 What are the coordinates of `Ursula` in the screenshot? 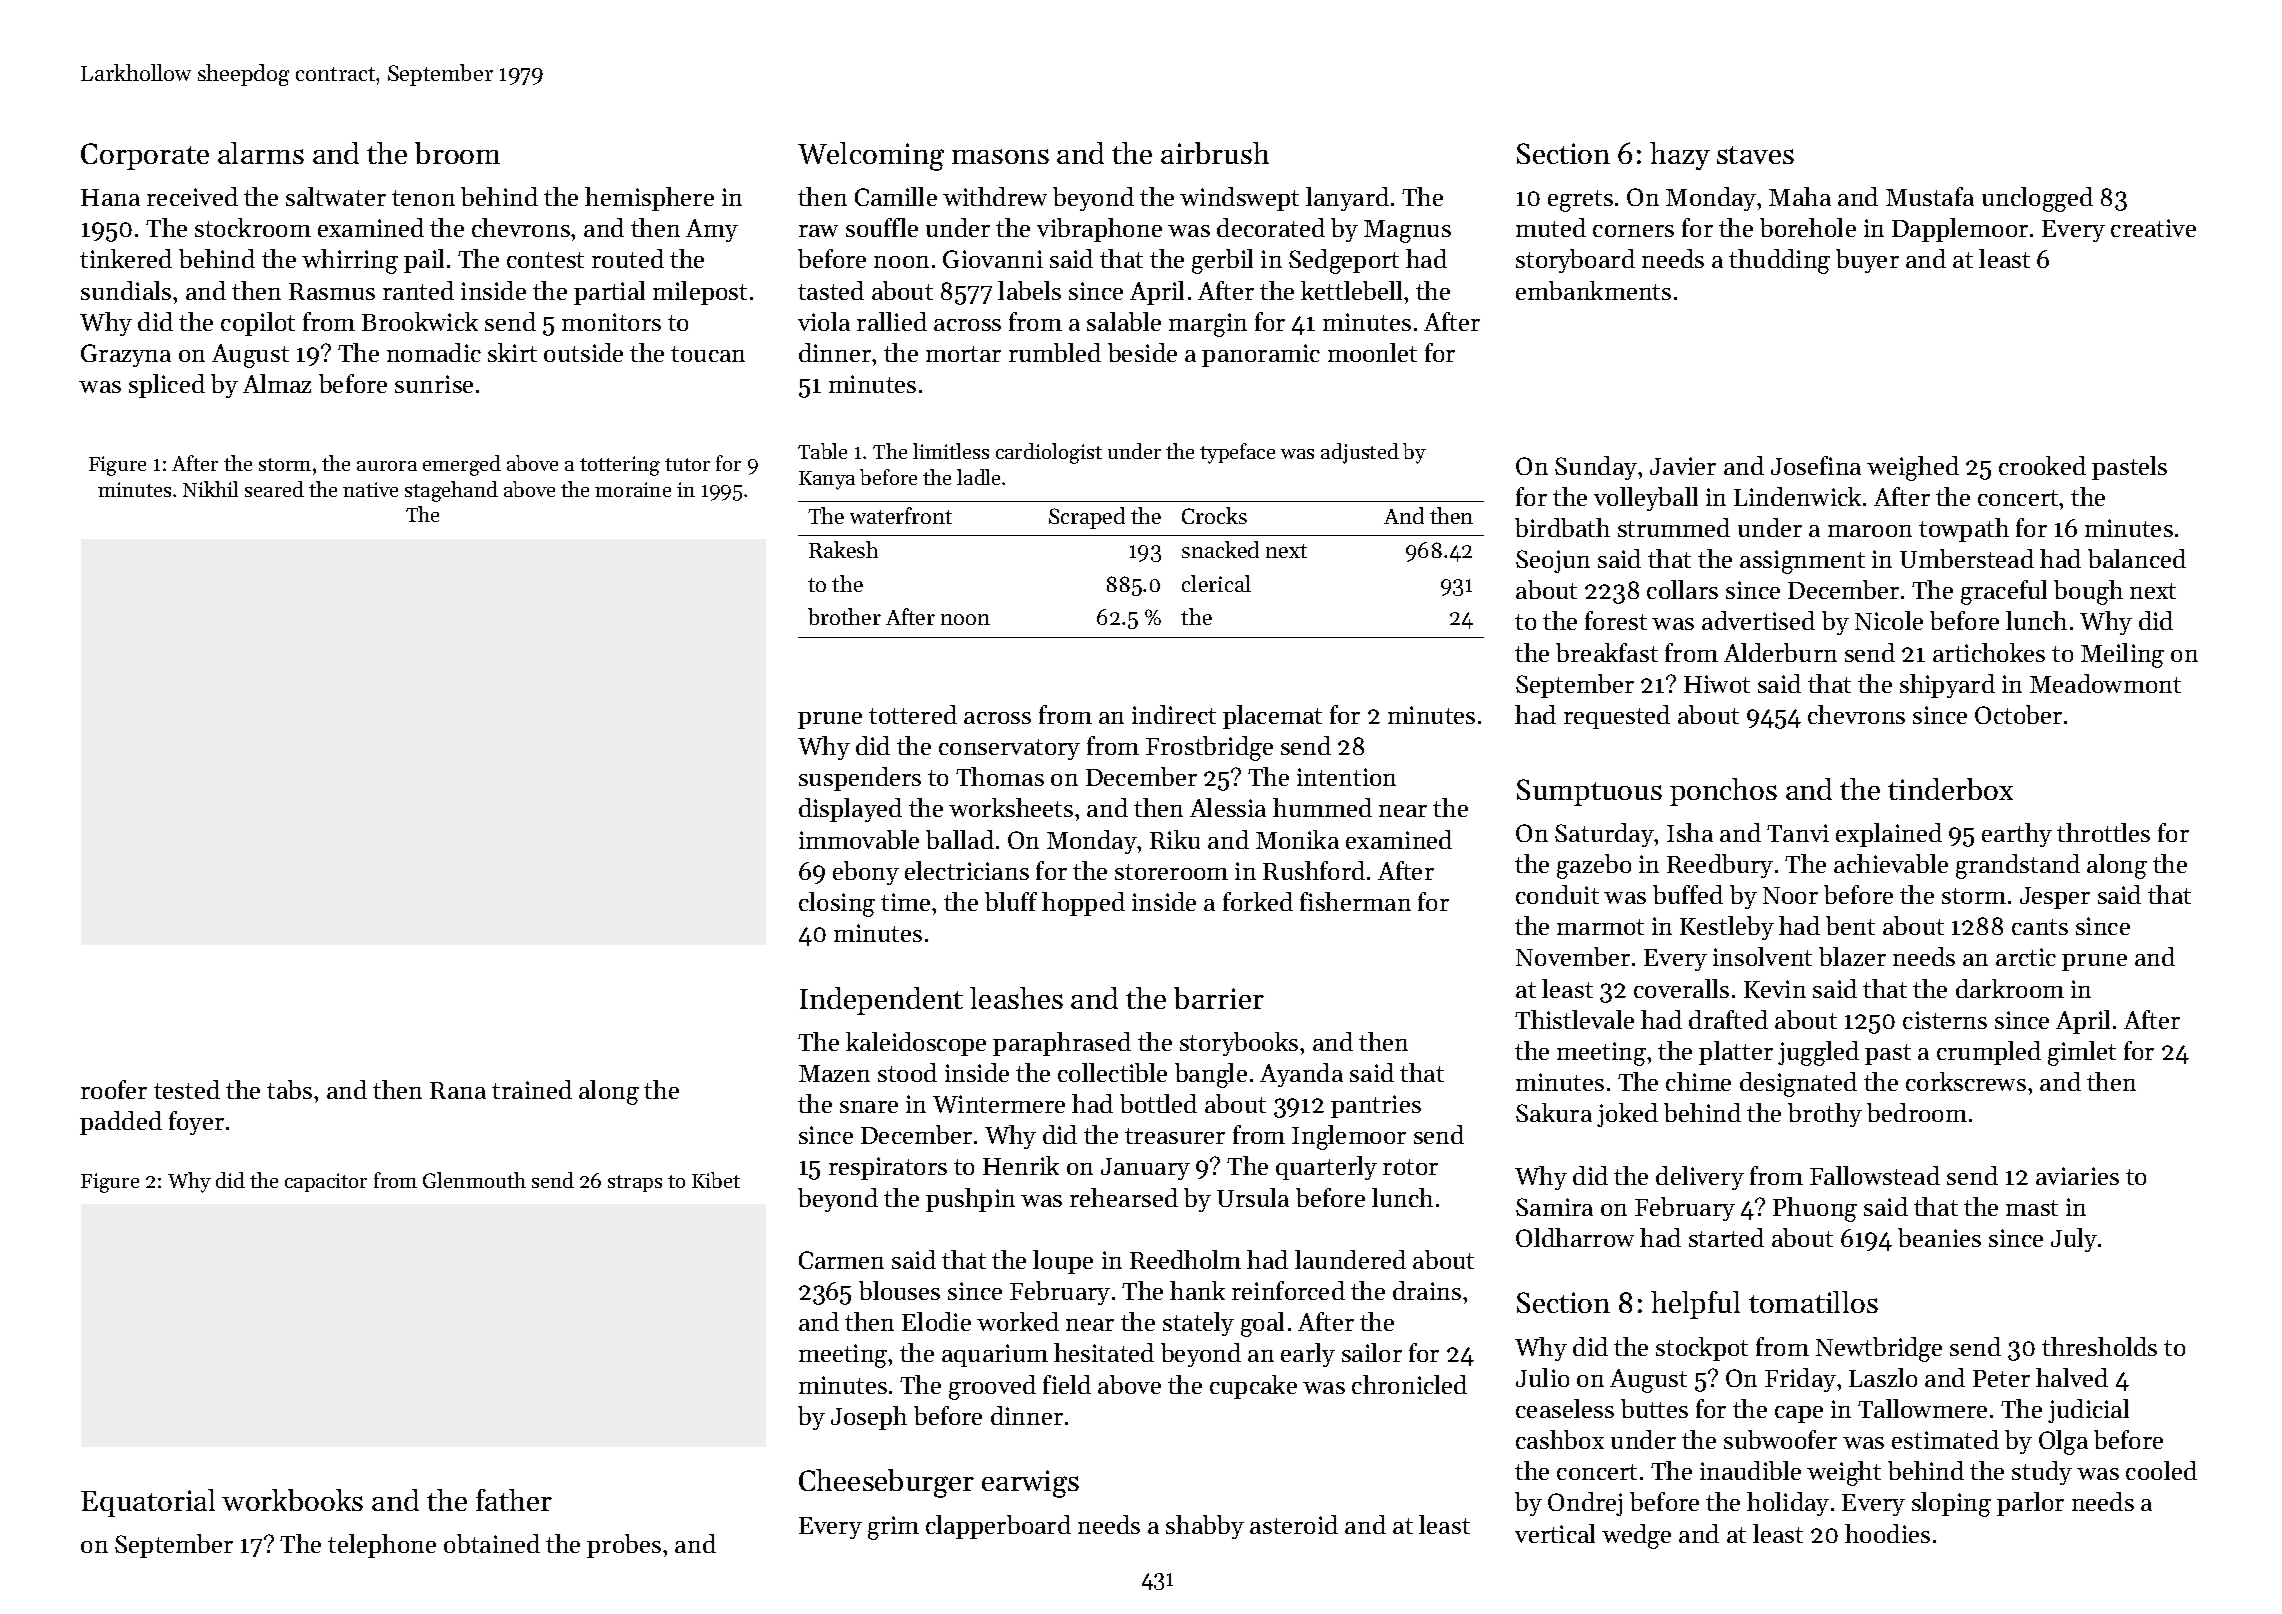 It's located at (1253, 1197).
